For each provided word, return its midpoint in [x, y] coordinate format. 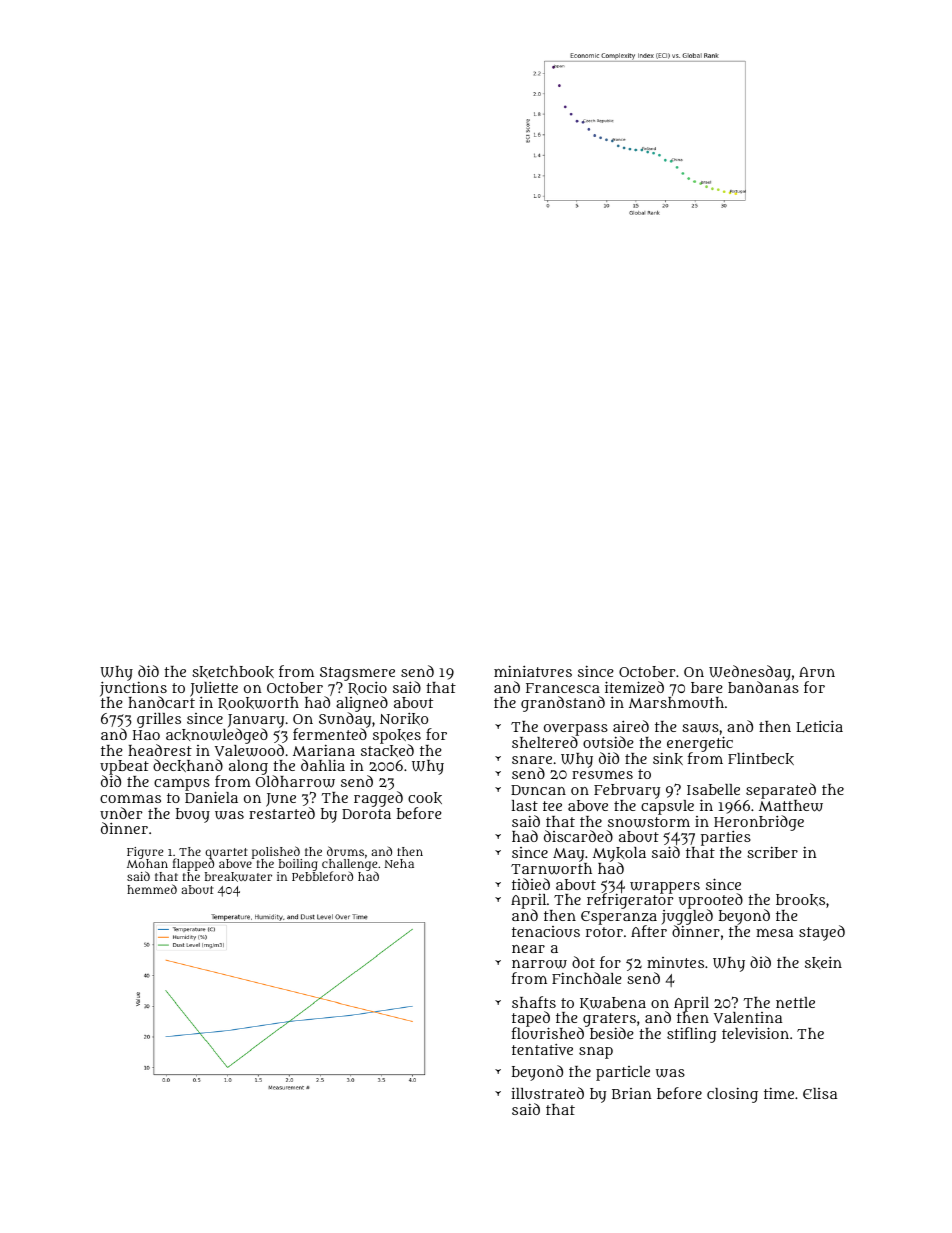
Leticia [819, 726]
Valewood [249, 750]
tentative [542, 1049]
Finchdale [586, 978]
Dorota [366, 814]
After [649, 931]
